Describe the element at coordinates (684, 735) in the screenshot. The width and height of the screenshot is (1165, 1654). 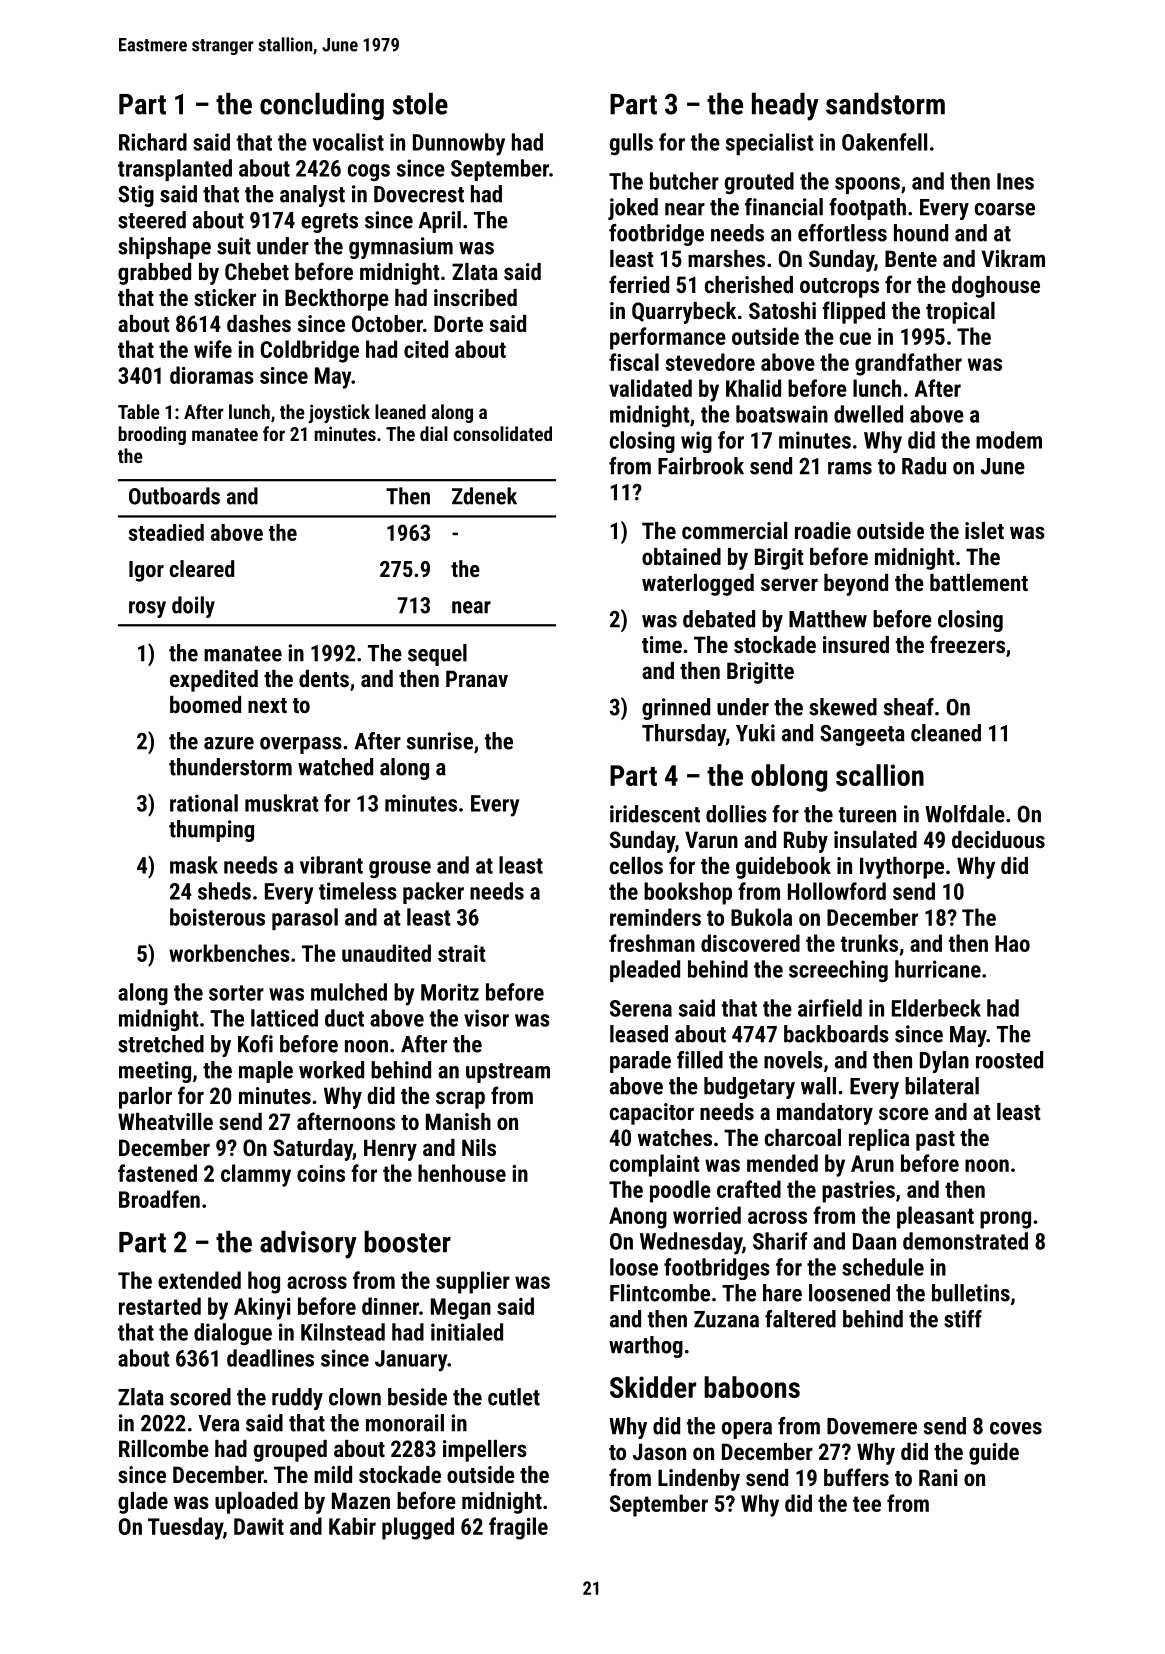
I see `Thursday` at that location.
